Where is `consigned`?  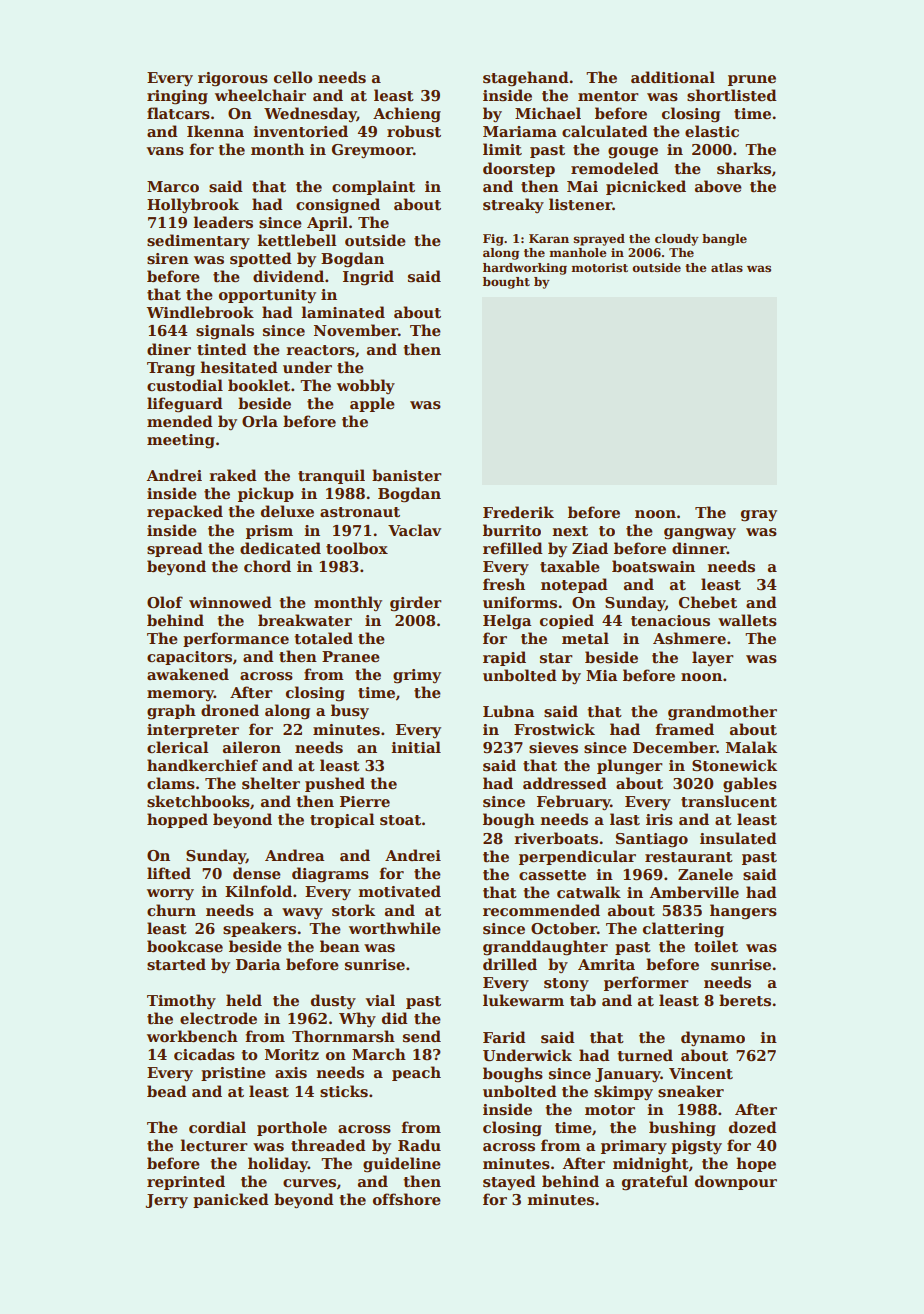
consigned is located at coordinates (338, 206).
